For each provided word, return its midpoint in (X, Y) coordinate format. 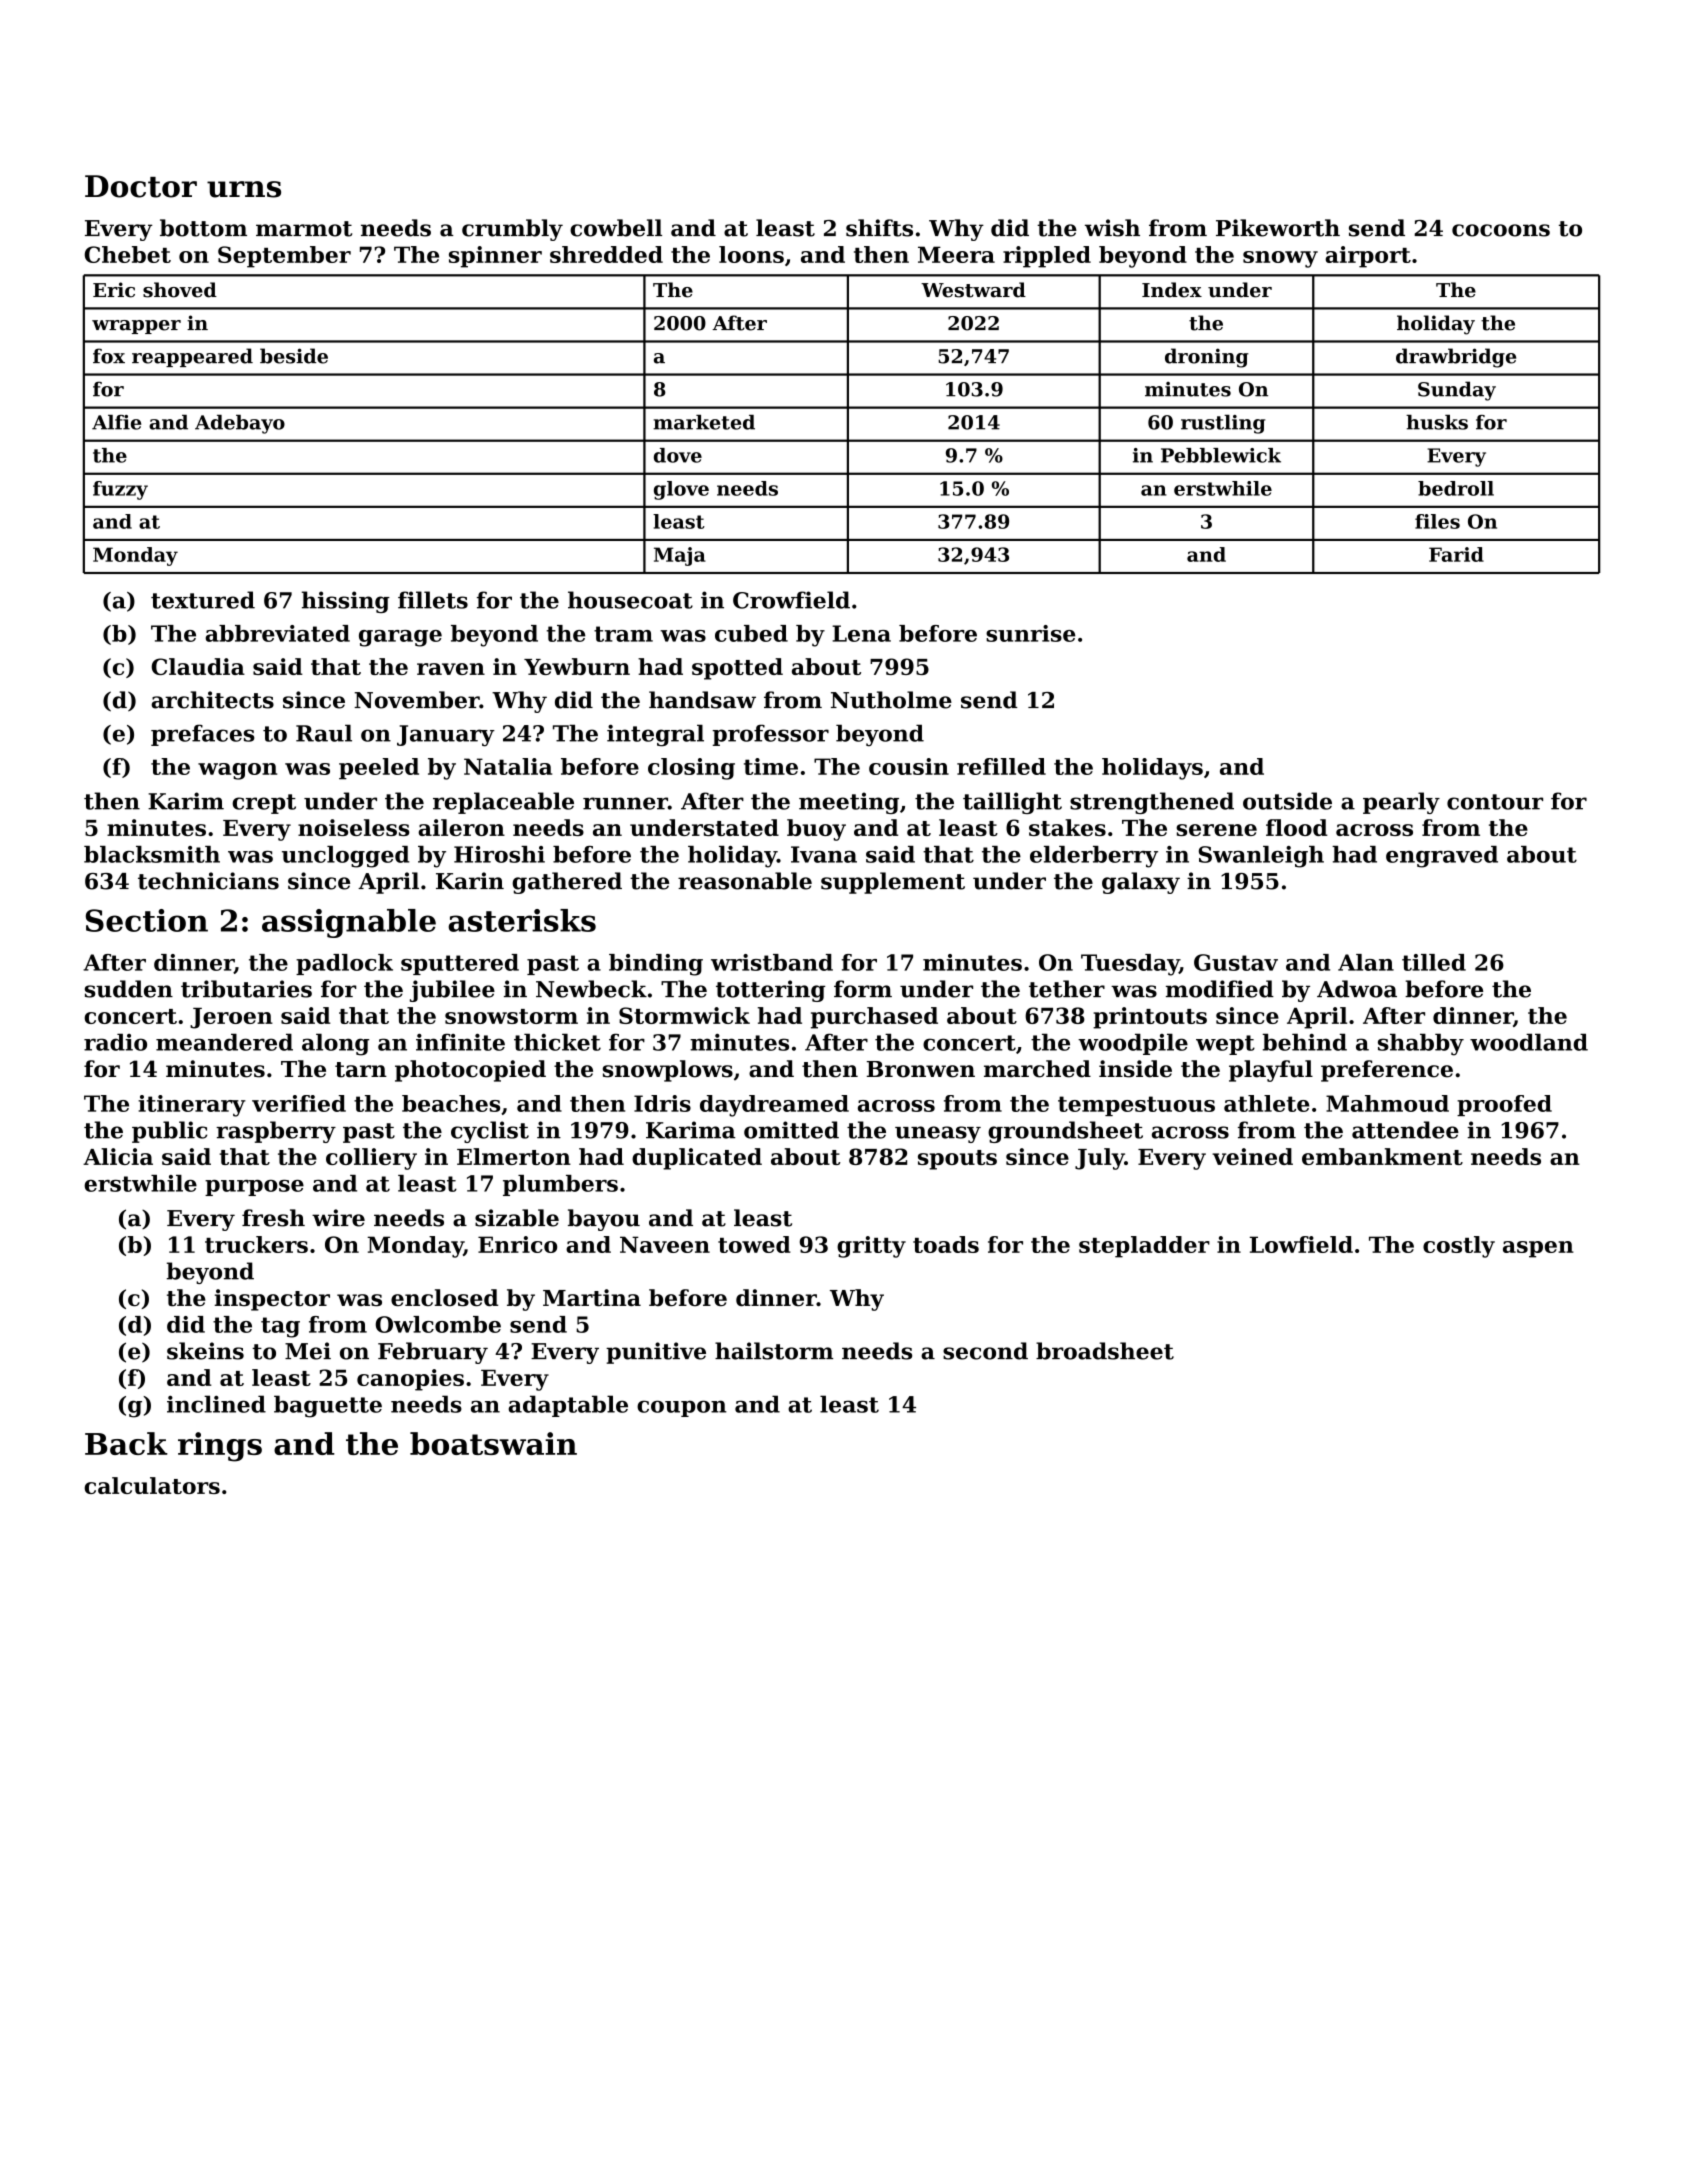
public (169, 1132)
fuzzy (120, 490)
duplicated (697, 1159)
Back (126, 1443)
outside (1287, 801)
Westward (973, 290)
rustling (1223, 424)
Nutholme (891, 700)
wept (1225, 1045)
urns (244, 189)
